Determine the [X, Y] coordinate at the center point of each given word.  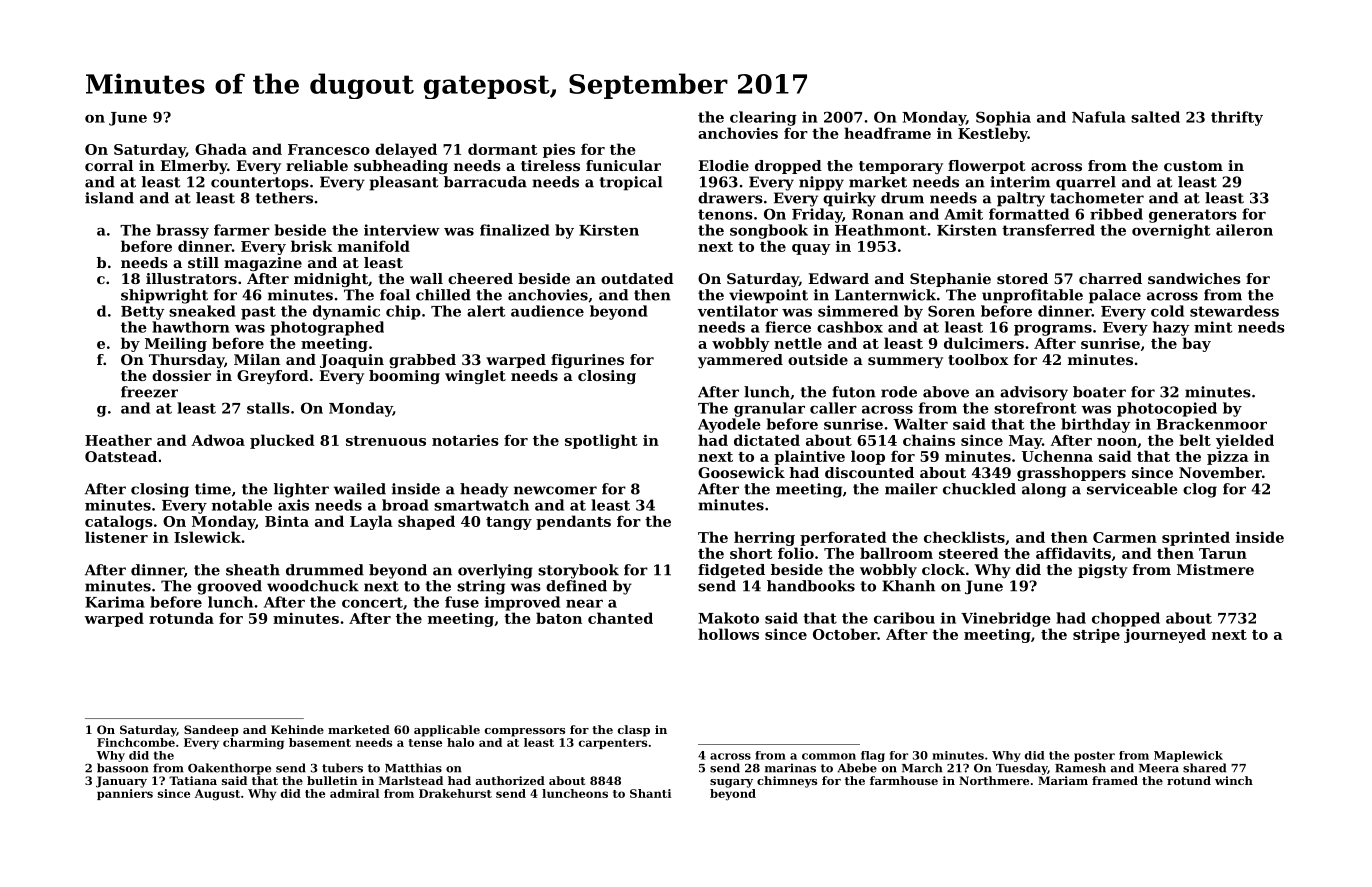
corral [109, 165]
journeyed [1165, 635]
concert [372, 602]
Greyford [273, 377]
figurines [587, 361]
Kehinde [297, 729]
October [845, 634]
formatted [1029, 214]
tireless [550, 165]
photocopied [1167, 409]
